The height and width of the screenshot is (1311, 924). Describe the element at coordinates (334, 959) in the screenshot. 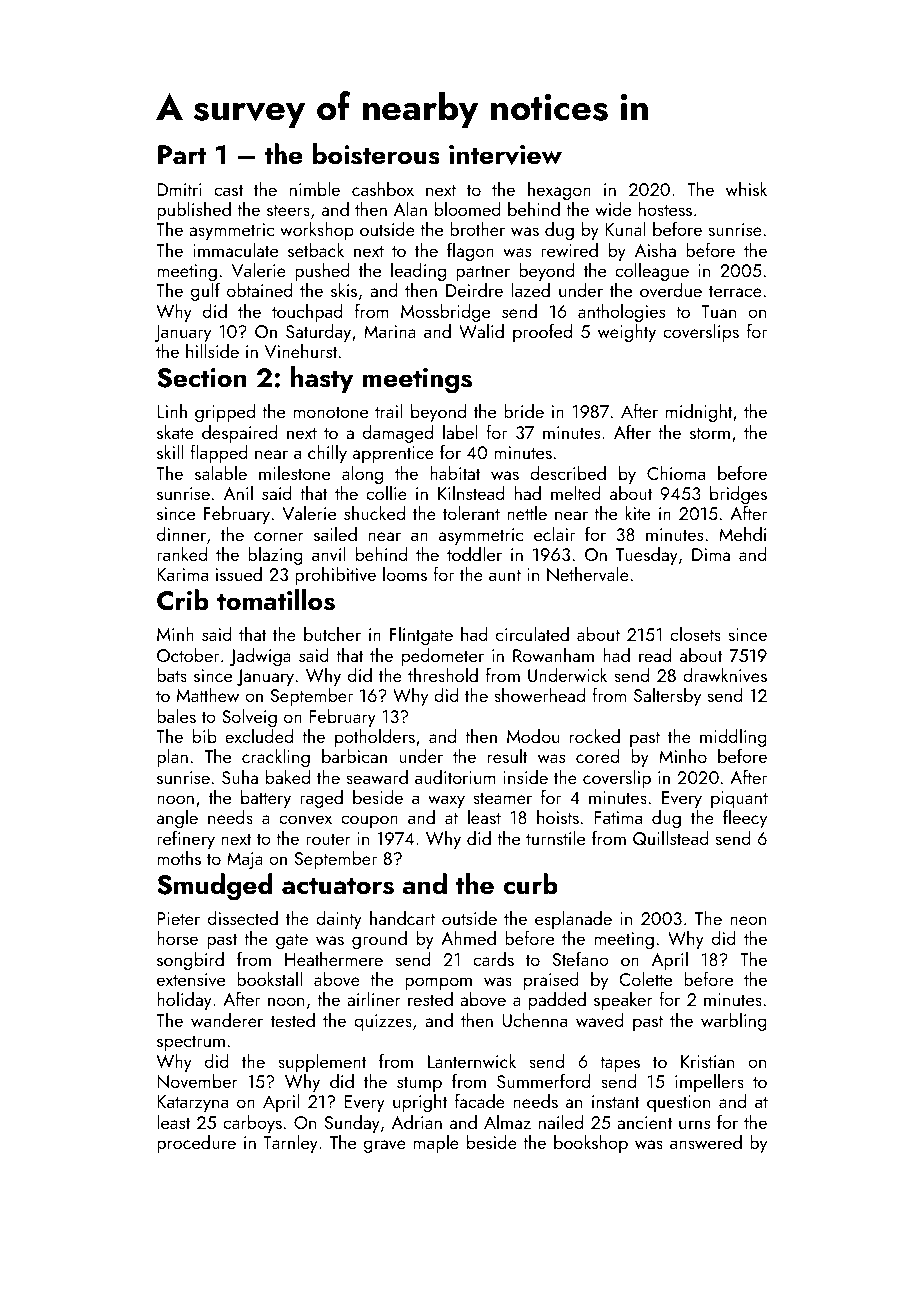

I see `Heathermere` at that location.
